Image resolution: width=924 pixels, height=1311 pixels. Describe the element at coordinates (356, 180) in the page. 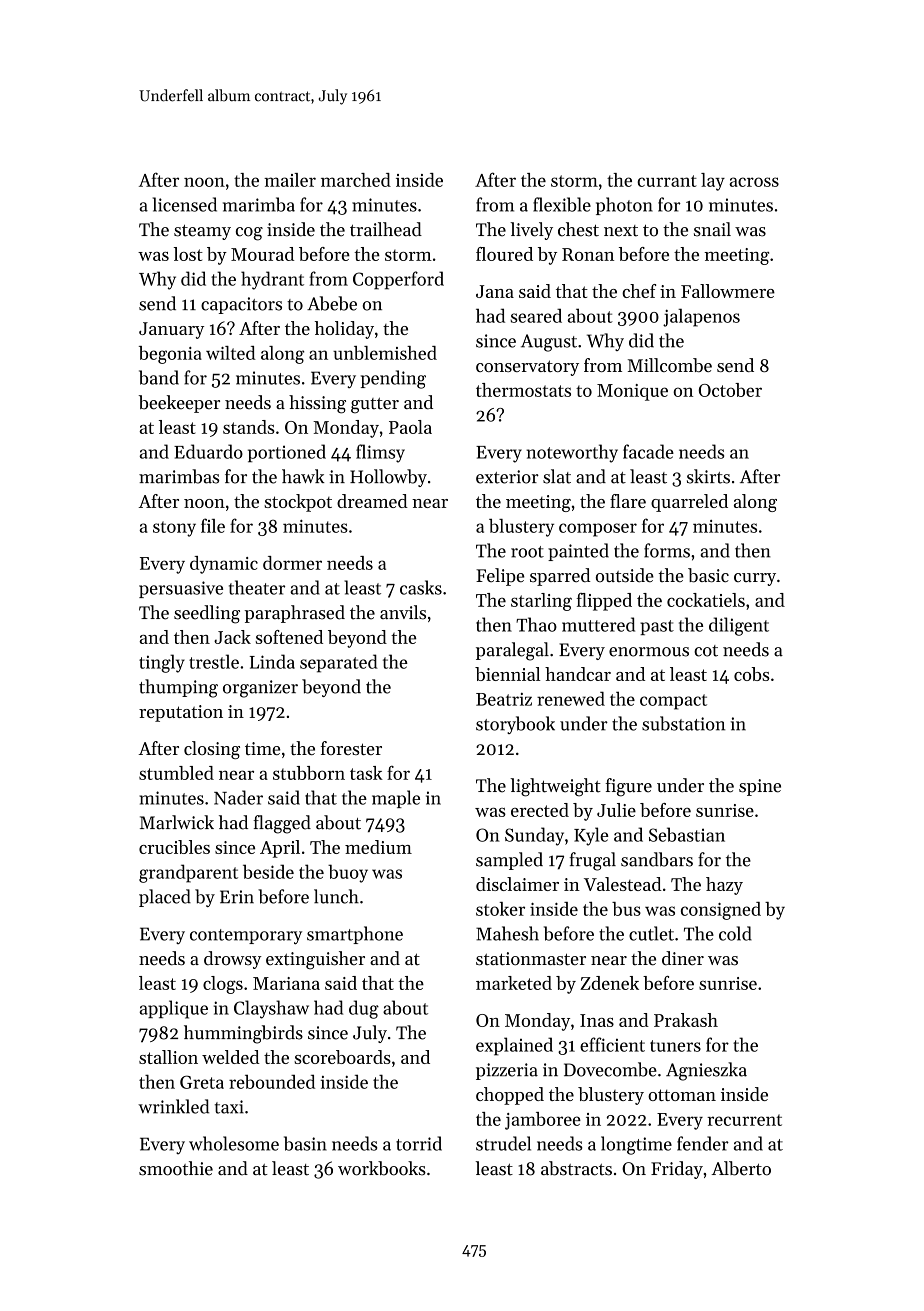

I see `marched` at that location.
